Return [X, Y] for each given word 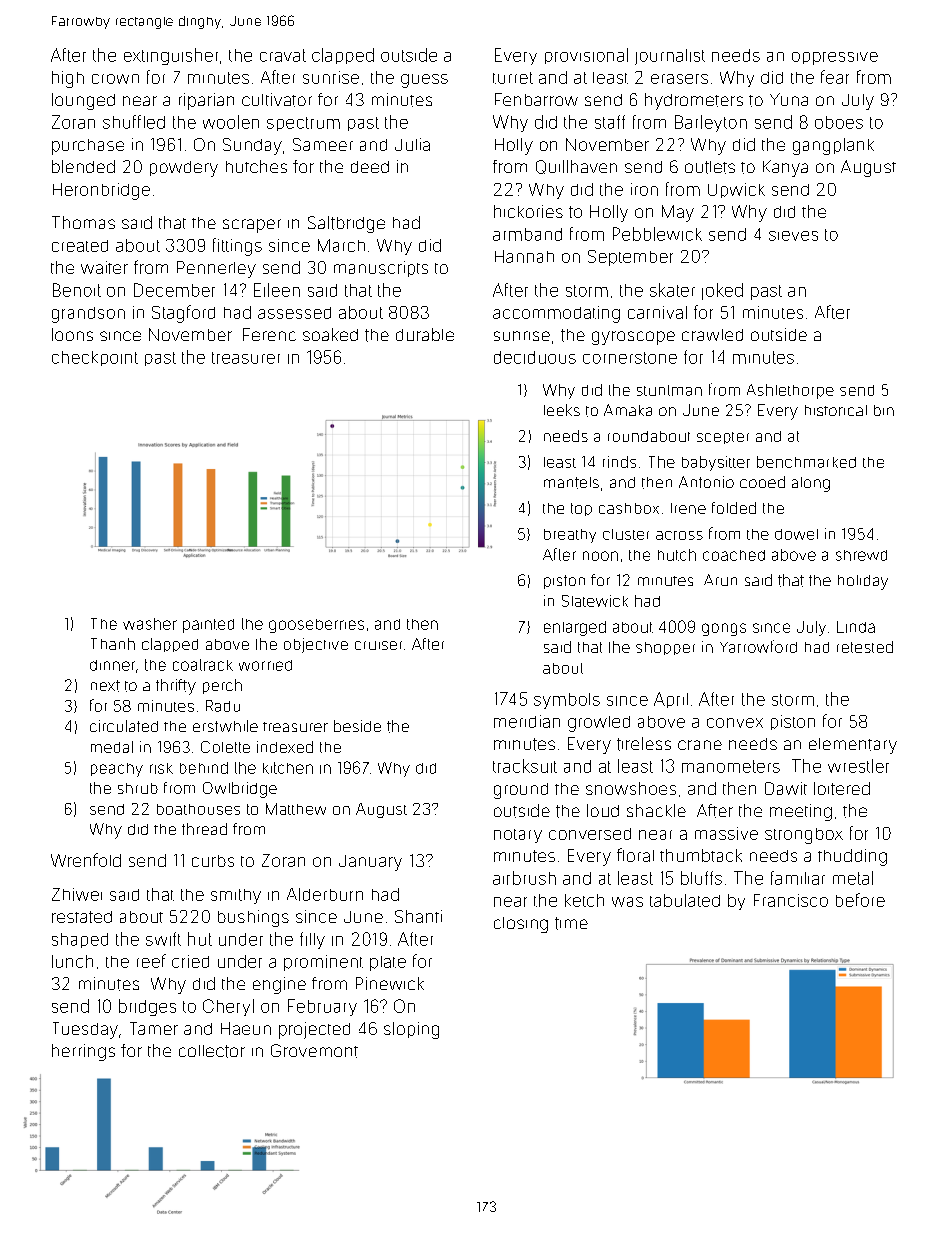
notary [518, 836]
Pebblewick [657, 234]
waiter [104, 267]
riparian [206, 101]
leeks [562, 410]
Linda [856, 627]
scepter [723, 438]
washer [150, 624]
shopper [665, 648]
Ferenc [269, 334]
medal [112, 747]
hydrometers [694, 101]
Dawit [786, 788]
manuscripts [381, 269]
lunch [72, 961]
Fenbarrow [536, 99]
